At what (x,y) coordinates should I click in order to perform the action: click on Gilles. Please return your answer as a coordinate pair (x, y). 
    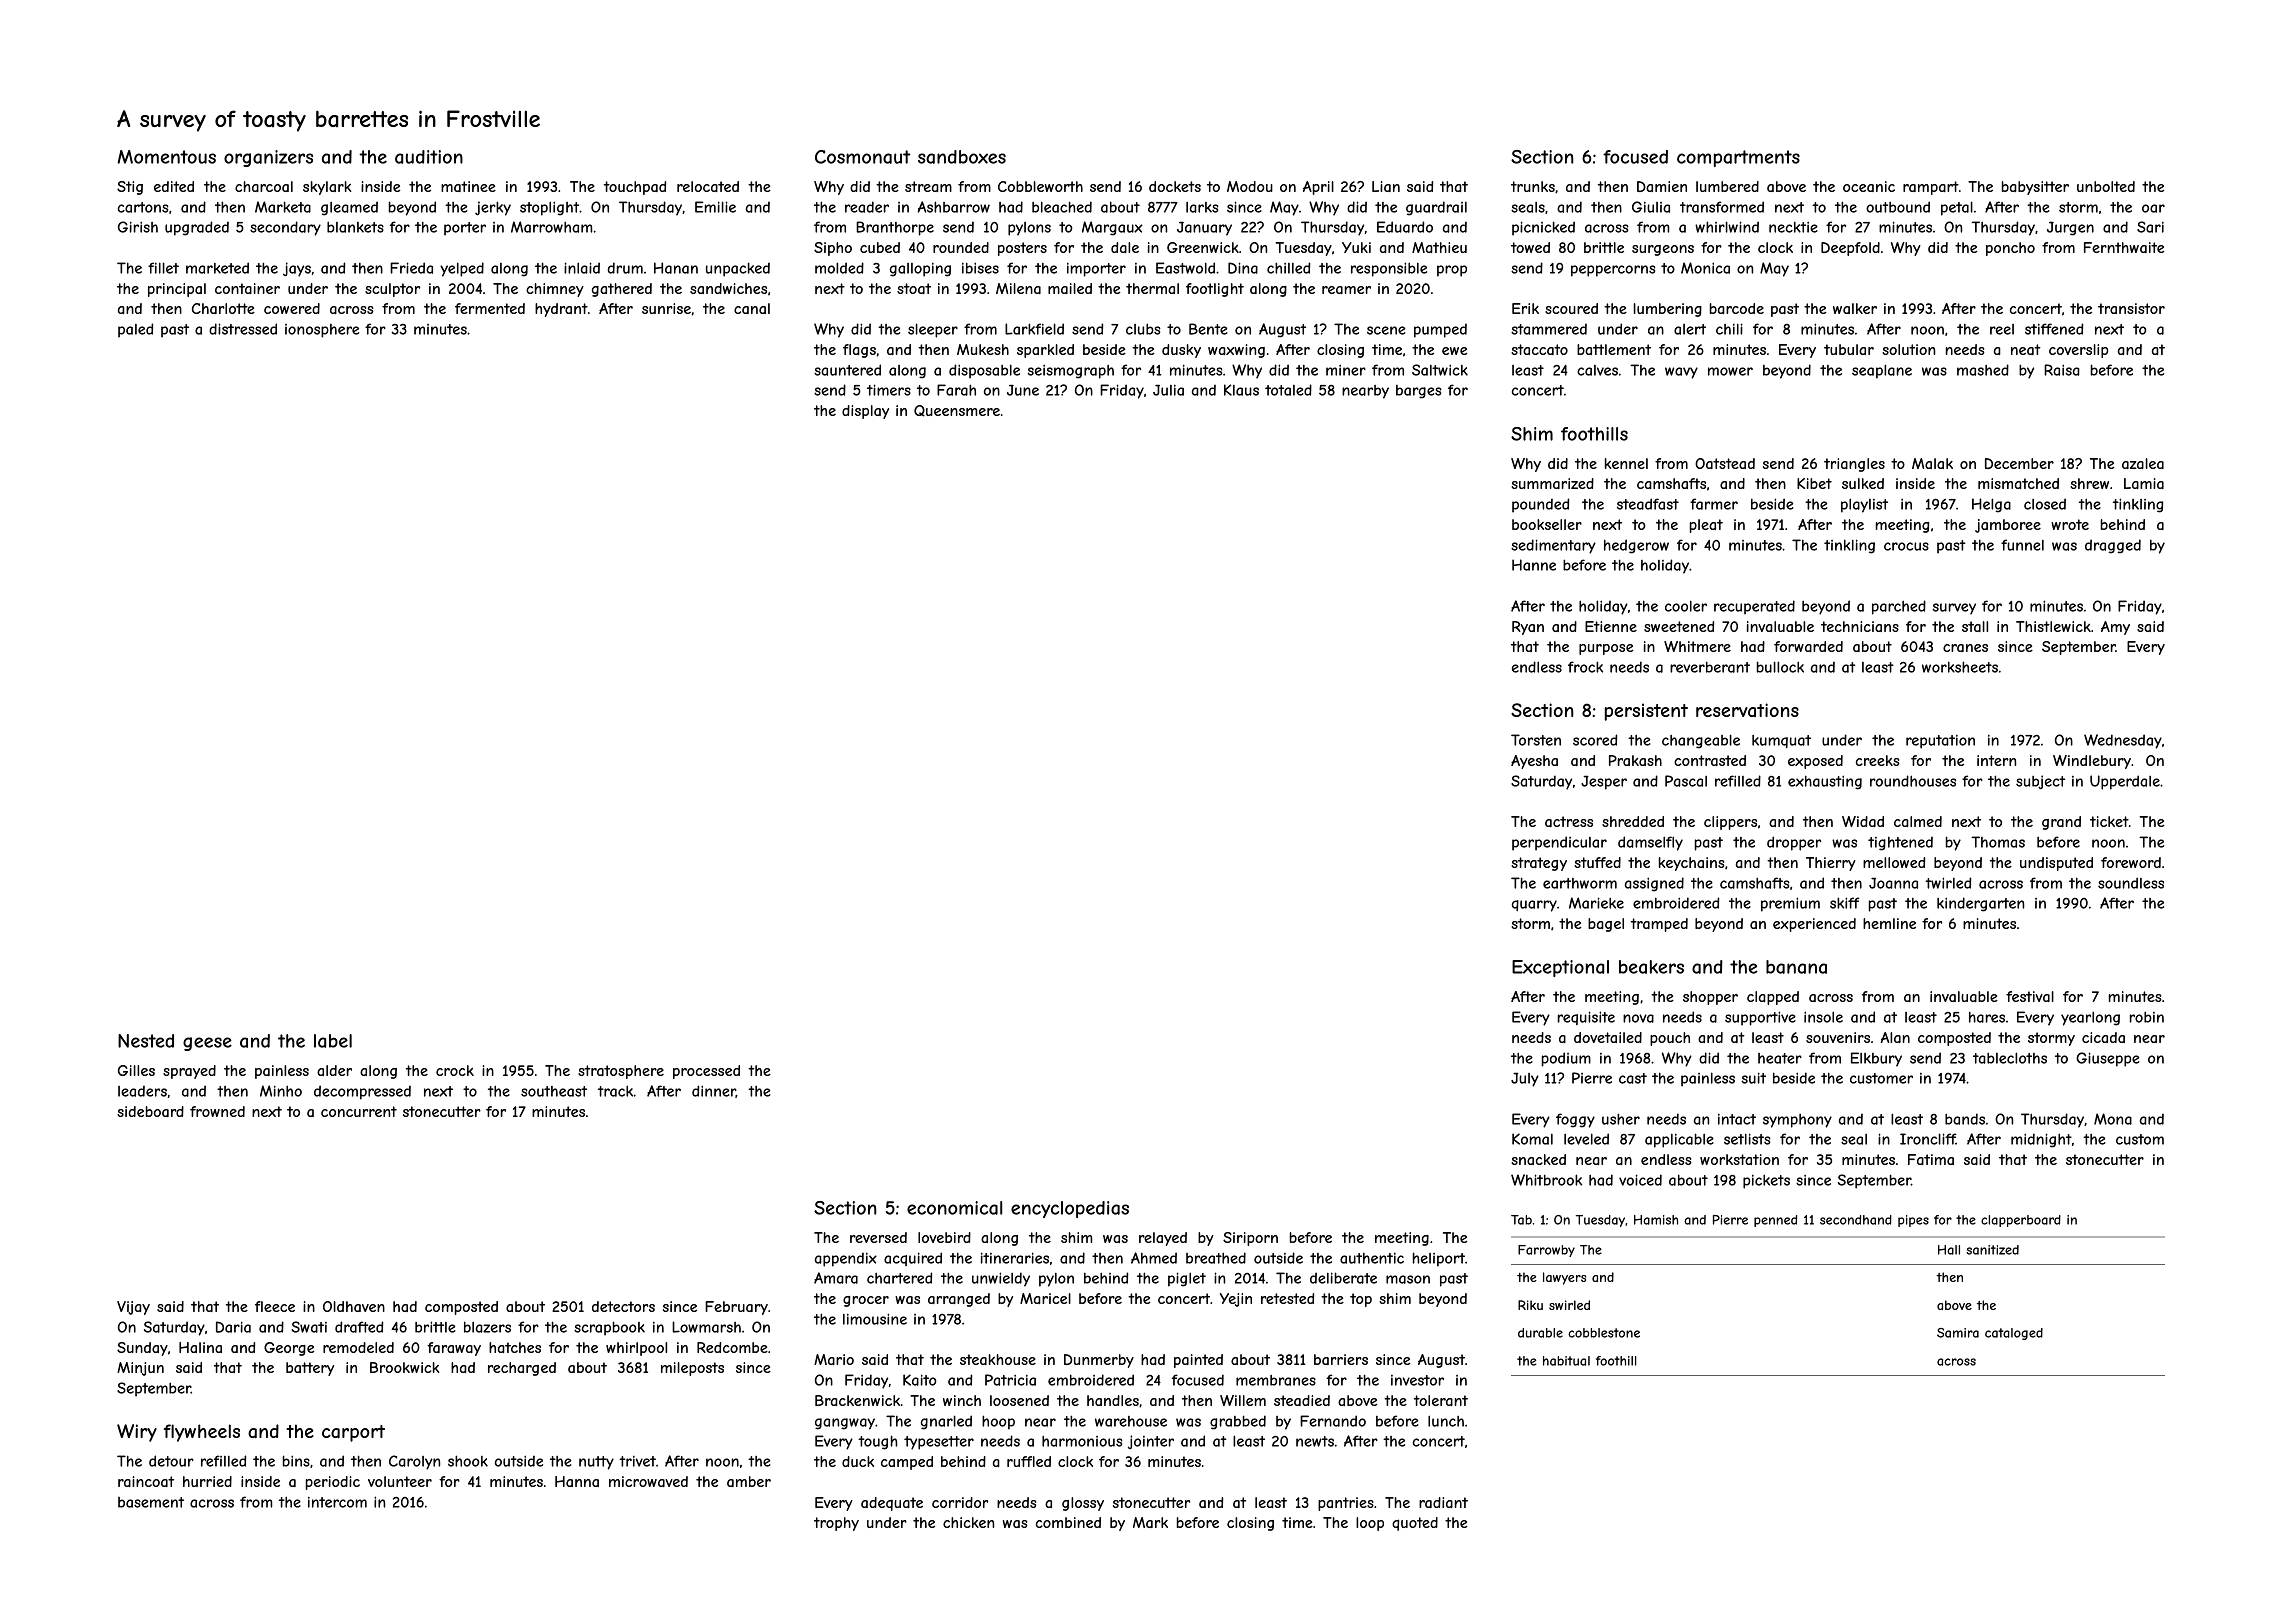
    Looking at the image, I should click on (136, 1070).
